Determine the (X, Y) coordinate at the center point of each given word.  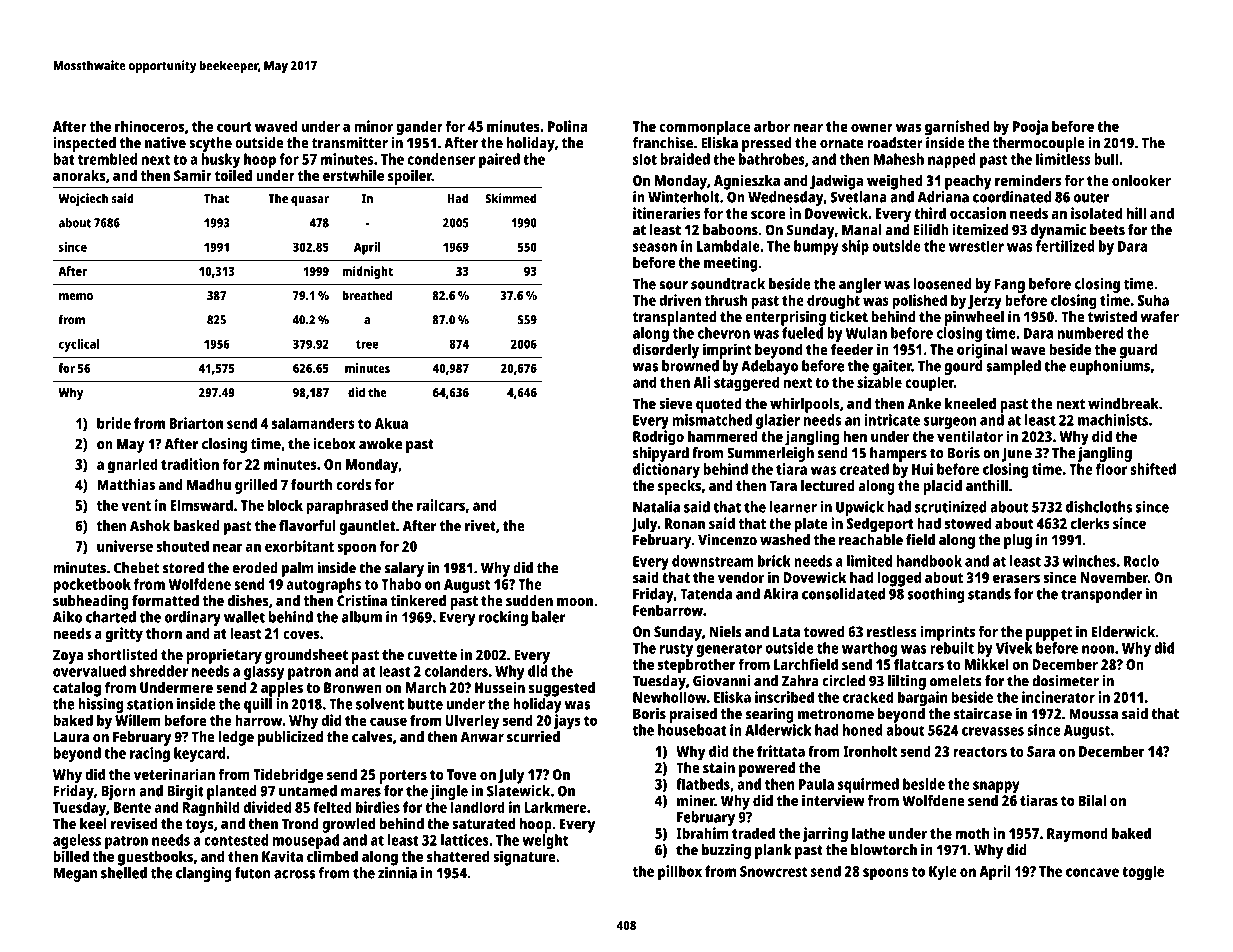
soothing (935, 595)
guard (1138, 351)
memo (76, 296)
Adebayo (769, 367)
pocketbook (92, 585)
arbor (772, 126)
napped (952, 161)
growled (348, 825)
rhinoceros (149, 126)
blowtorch (884, 850)
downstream (713, 561)
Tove (462, 774)
